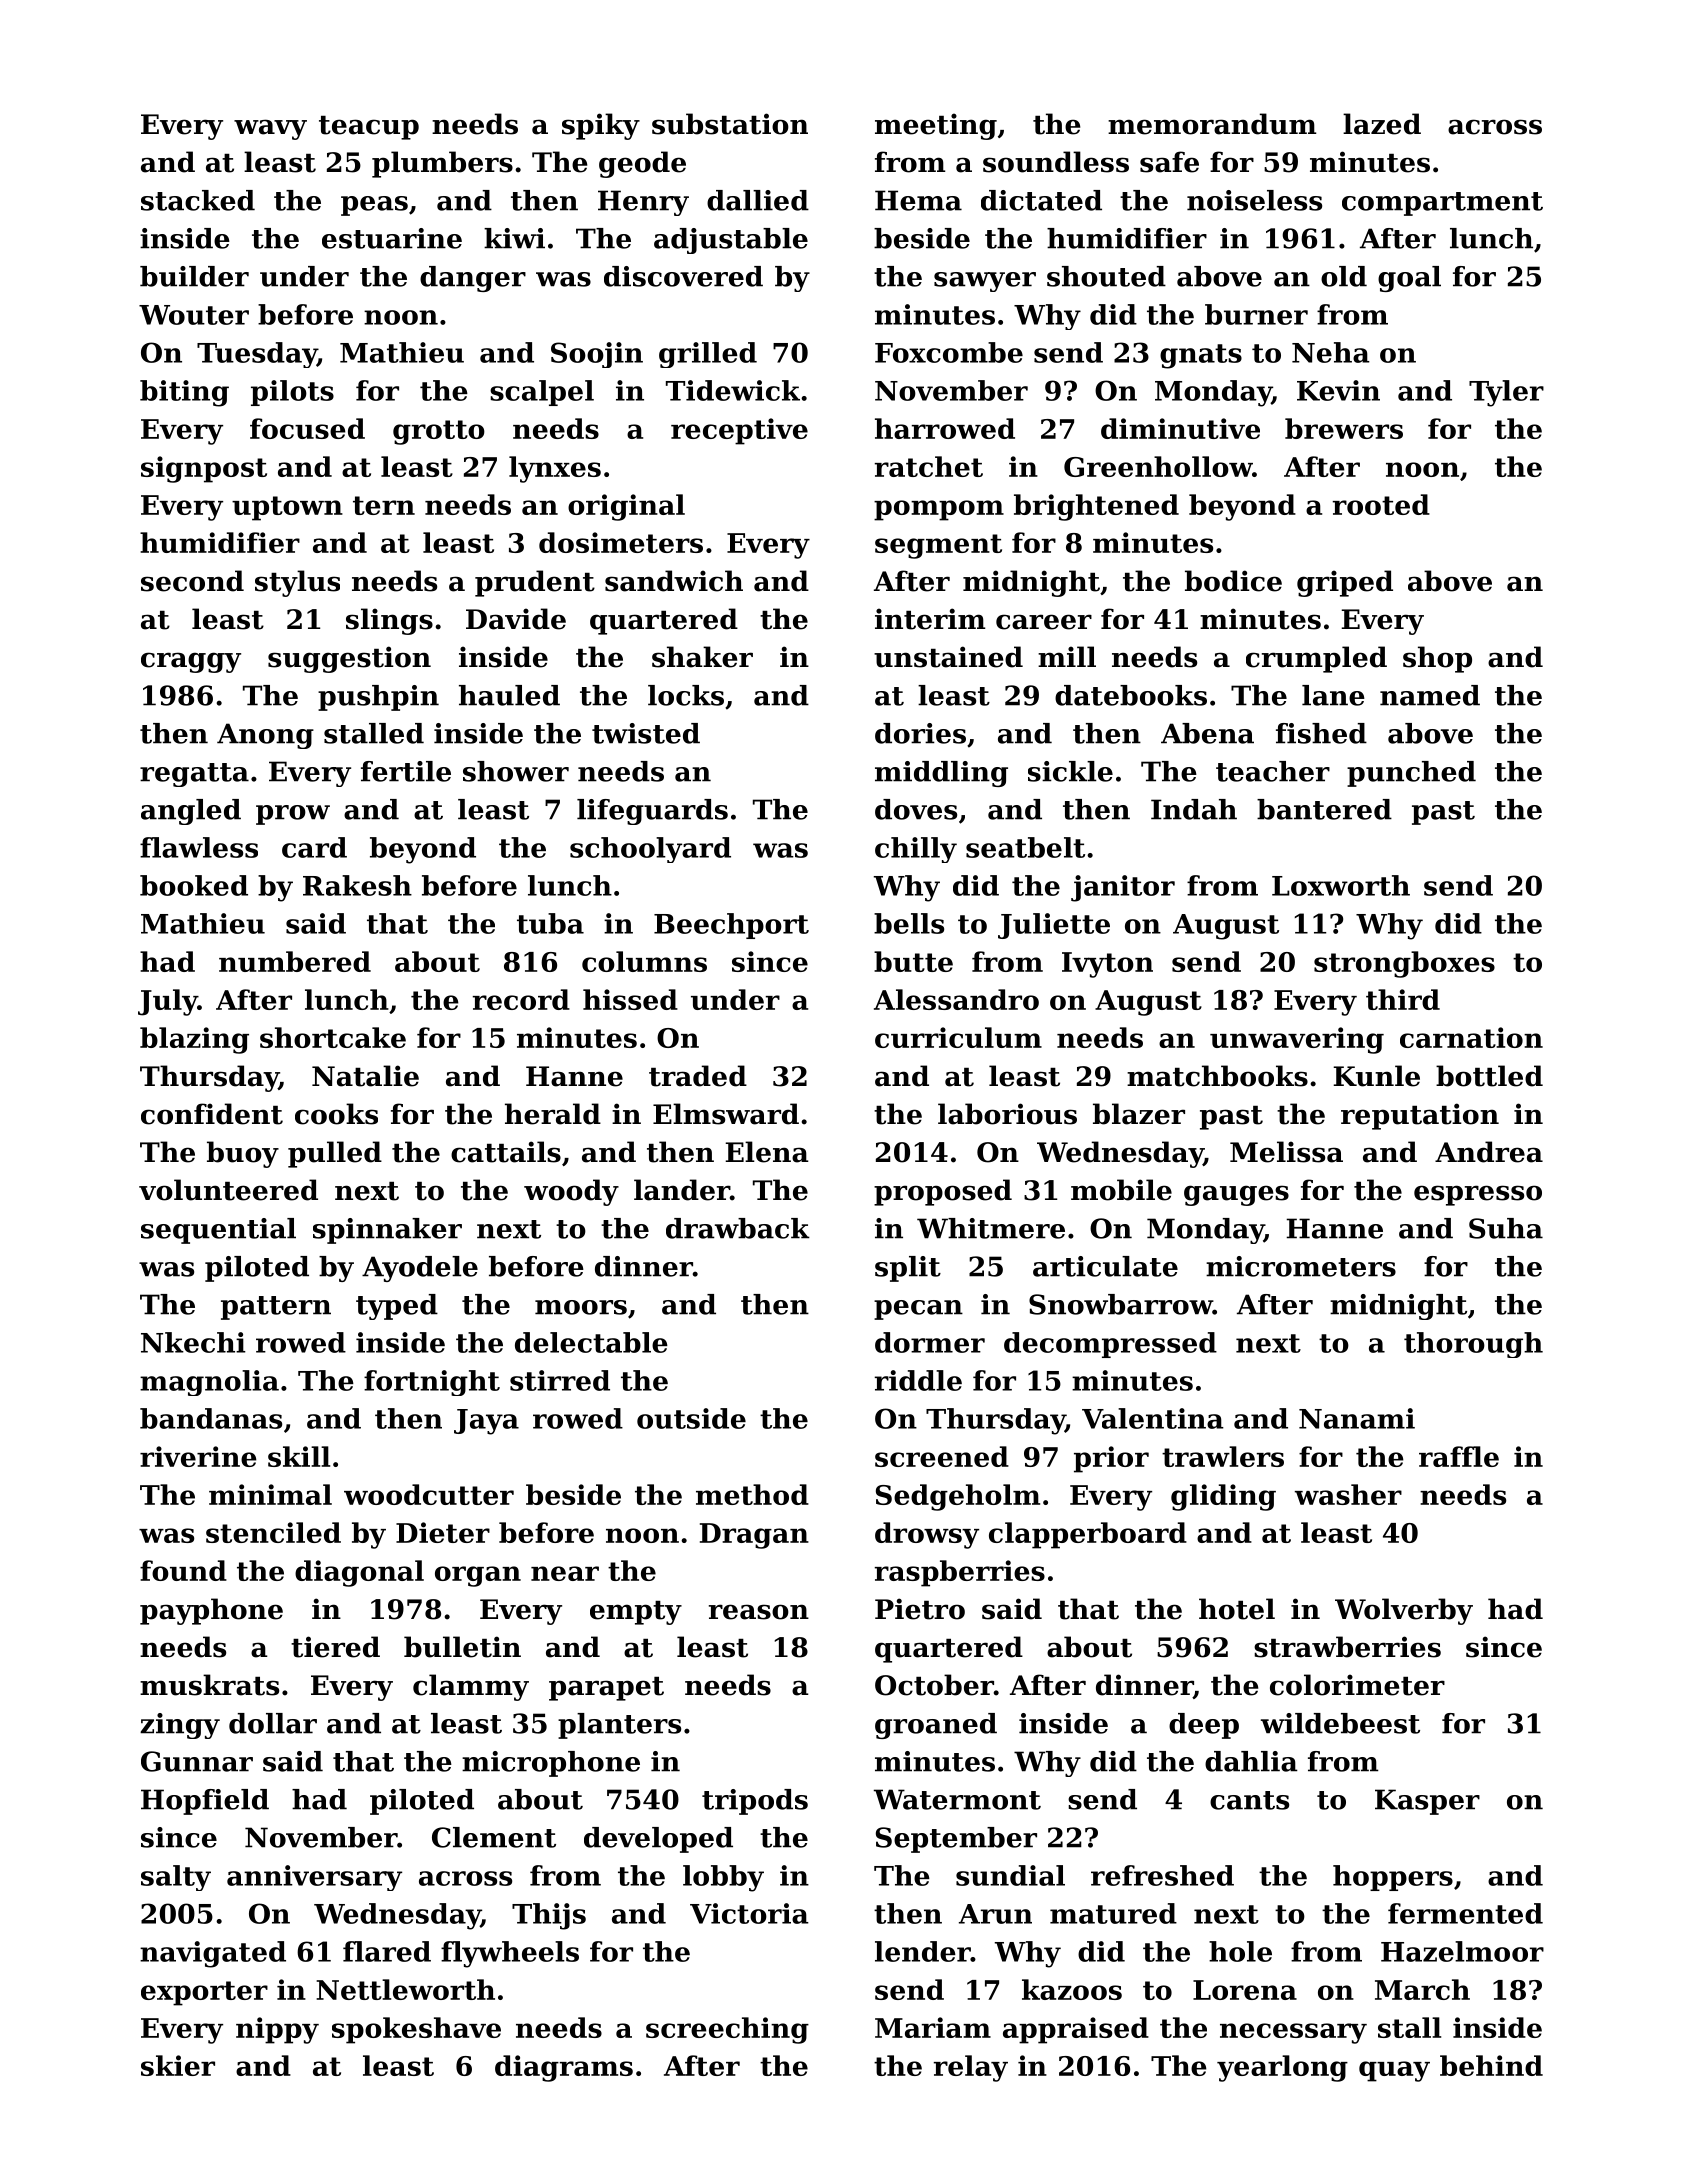  What do you see at coordinates (542, 393) in the document?
I see `scalpel` at bounding box center [542, 393].
